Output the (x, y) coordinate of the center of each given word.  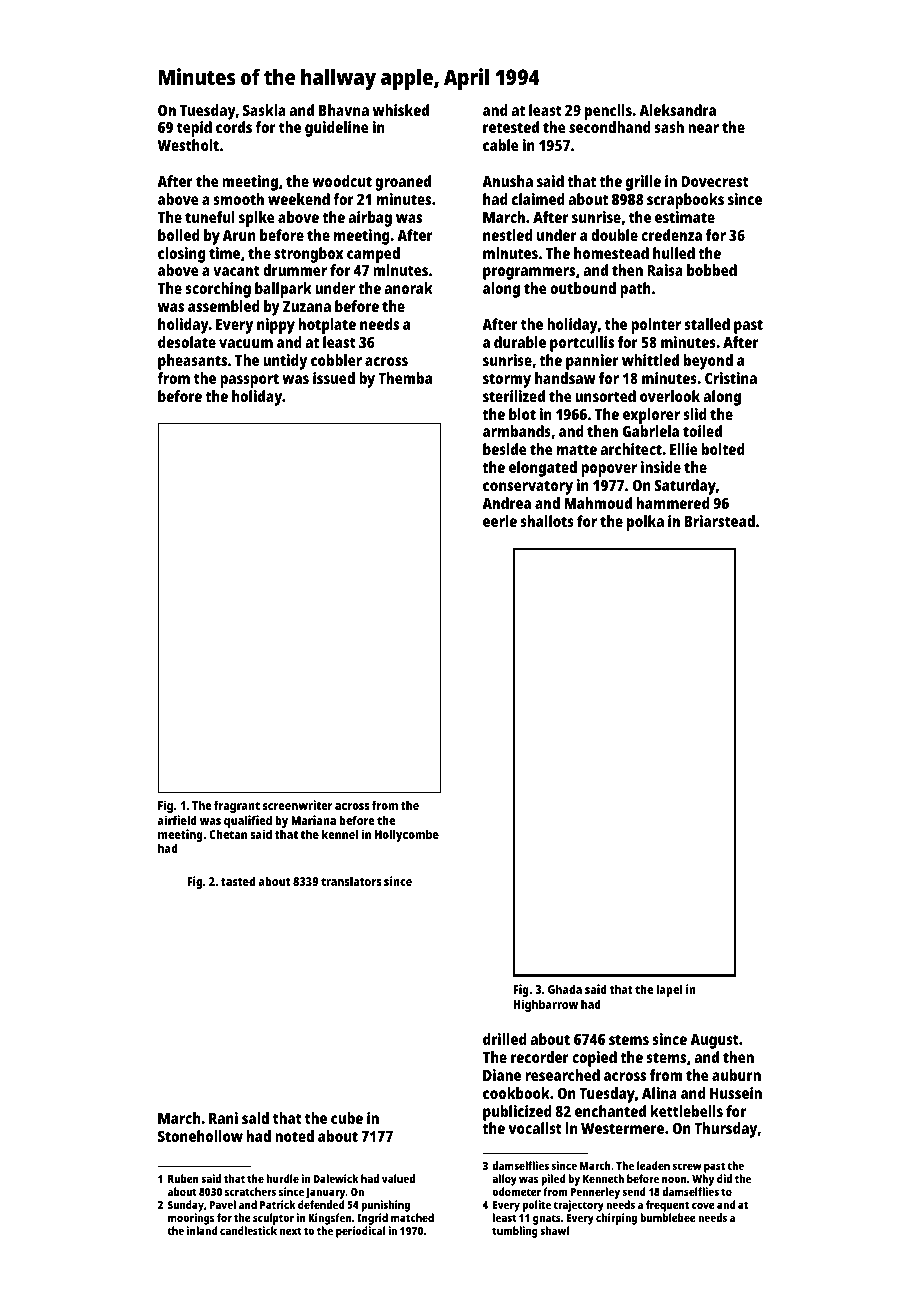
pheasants (192, 362)
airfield (177, 820)
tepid (194, 129)
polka (645, 523)
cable (501, 145)
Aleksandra (677, 110)
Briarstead (719, 521)
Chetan (228, 834)
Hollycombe (407, 835)
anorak (408, 288)
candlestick (248, 1230)
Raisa (665, 270)
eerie (500, 521)
